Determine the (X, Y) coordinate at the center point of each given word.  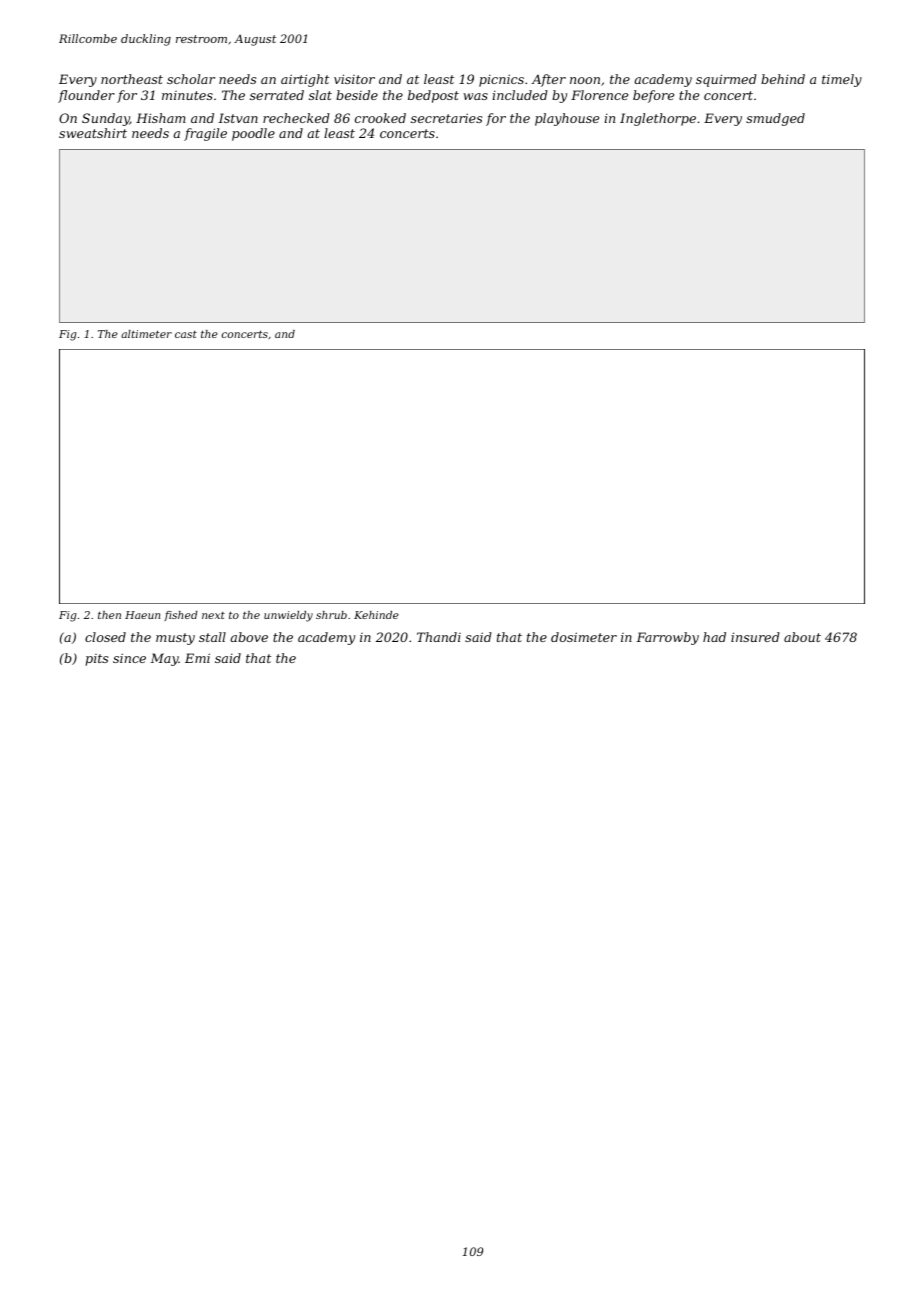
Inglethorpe (658, 119)
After (548, 80)
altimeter (146, 334)
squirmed (726, 80)
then (109, 615)
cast (186, 334)
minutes (187, 95)
